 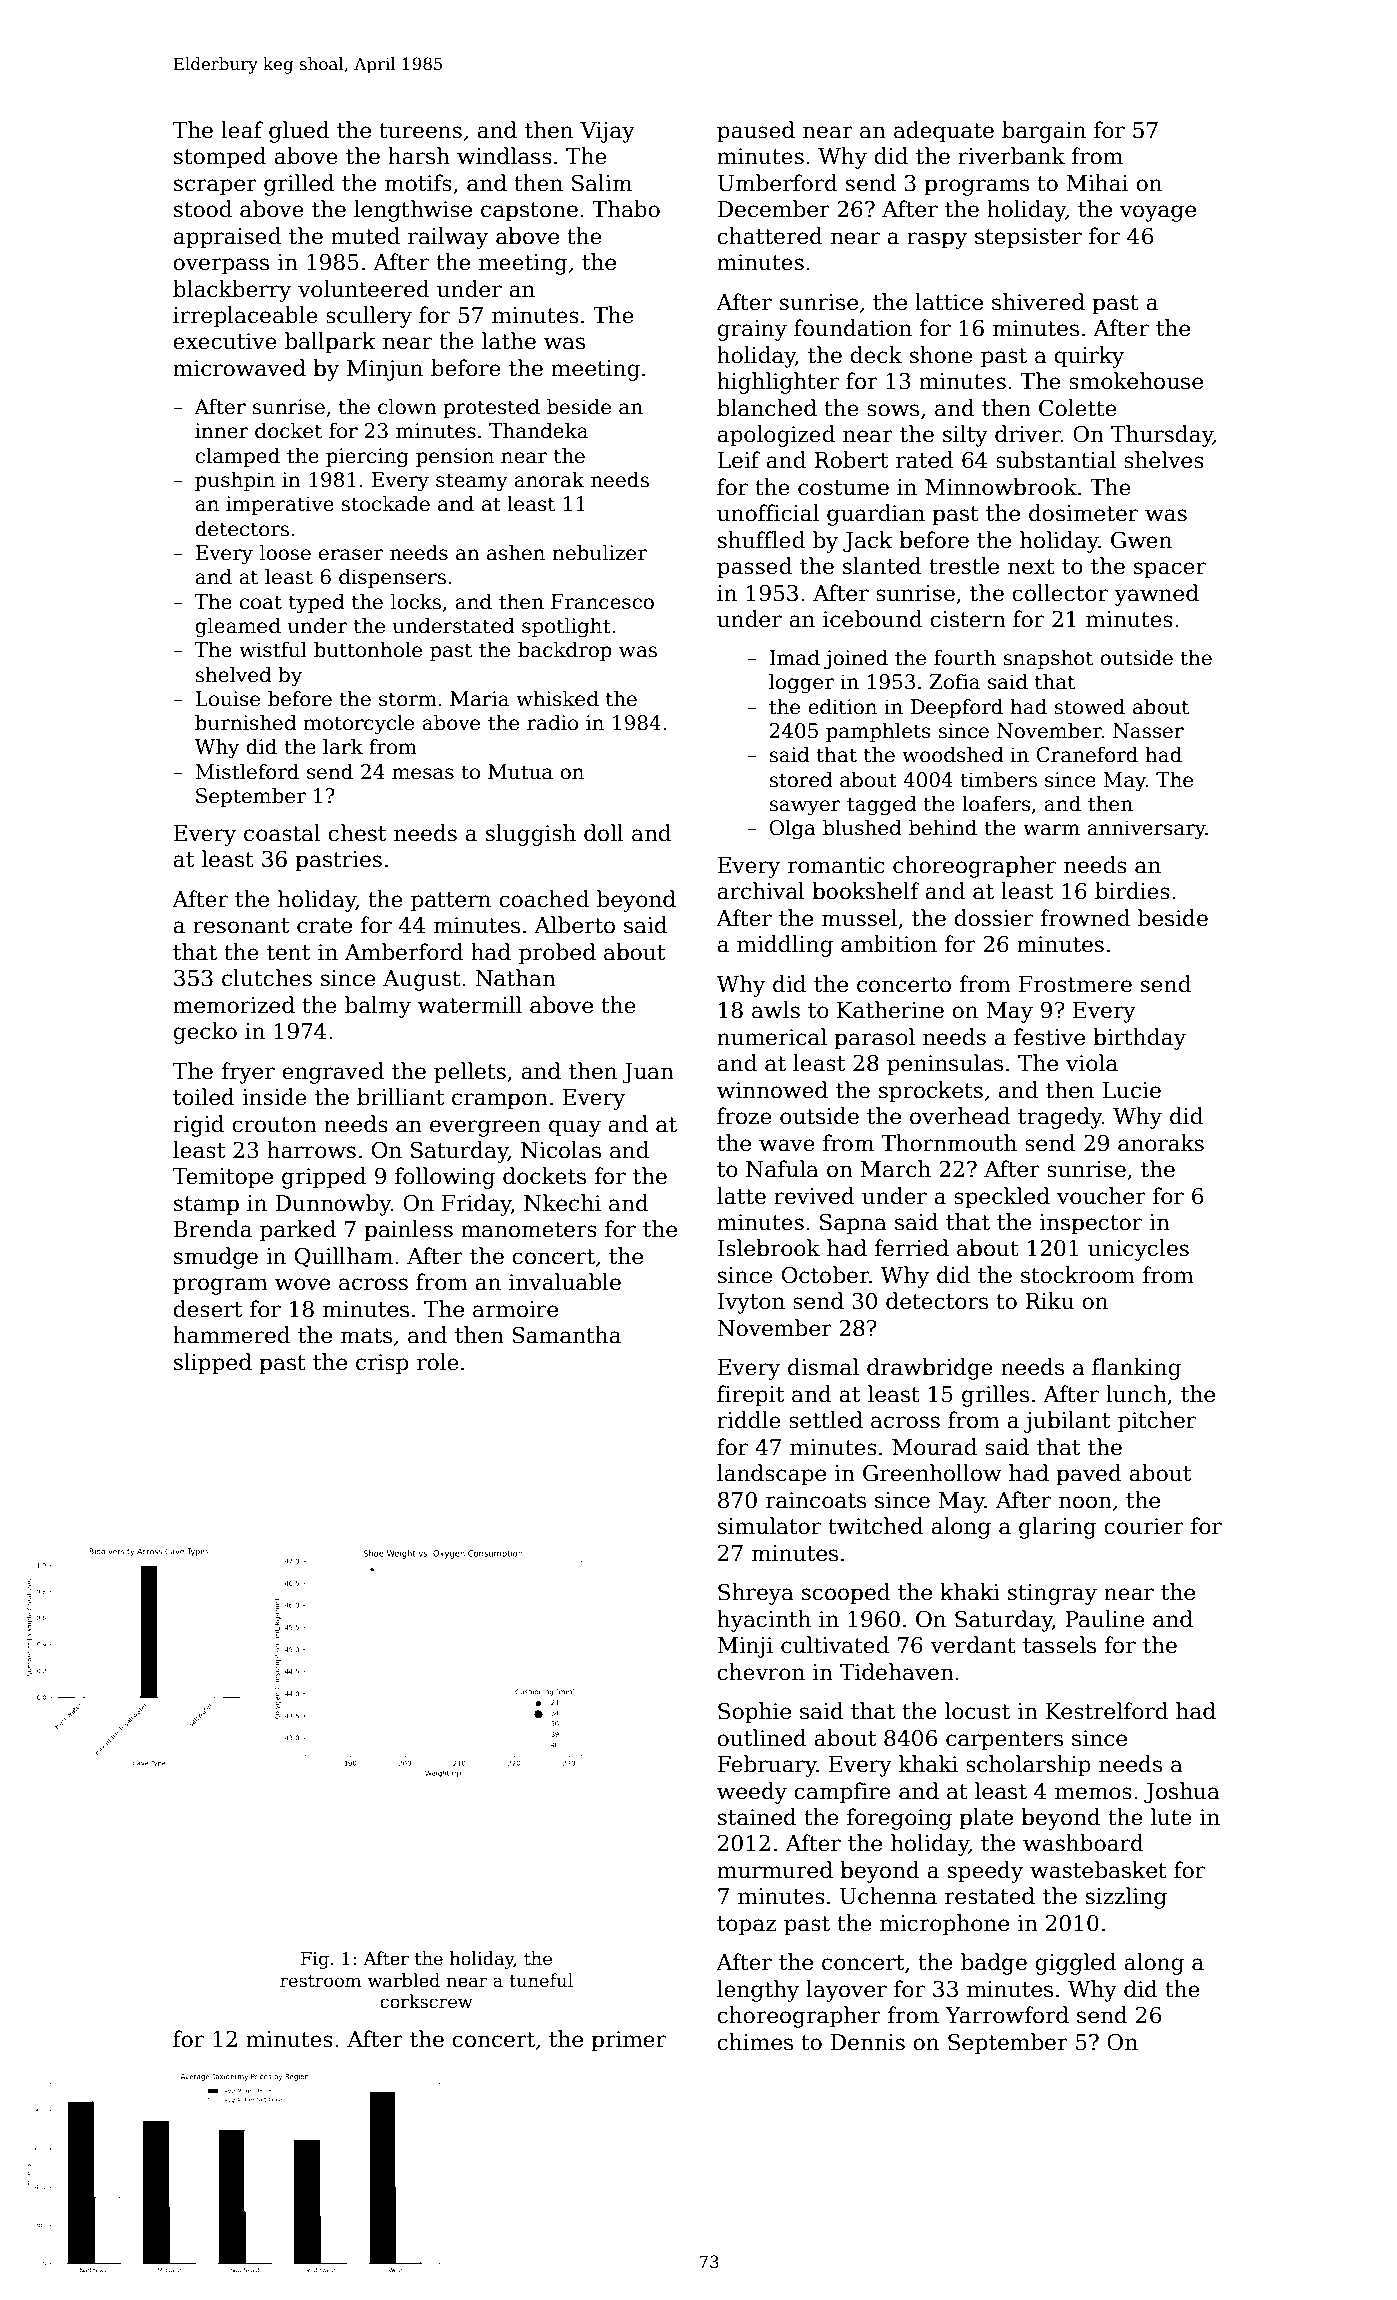 I want to click on mussel, so click(x=859, y=918).
